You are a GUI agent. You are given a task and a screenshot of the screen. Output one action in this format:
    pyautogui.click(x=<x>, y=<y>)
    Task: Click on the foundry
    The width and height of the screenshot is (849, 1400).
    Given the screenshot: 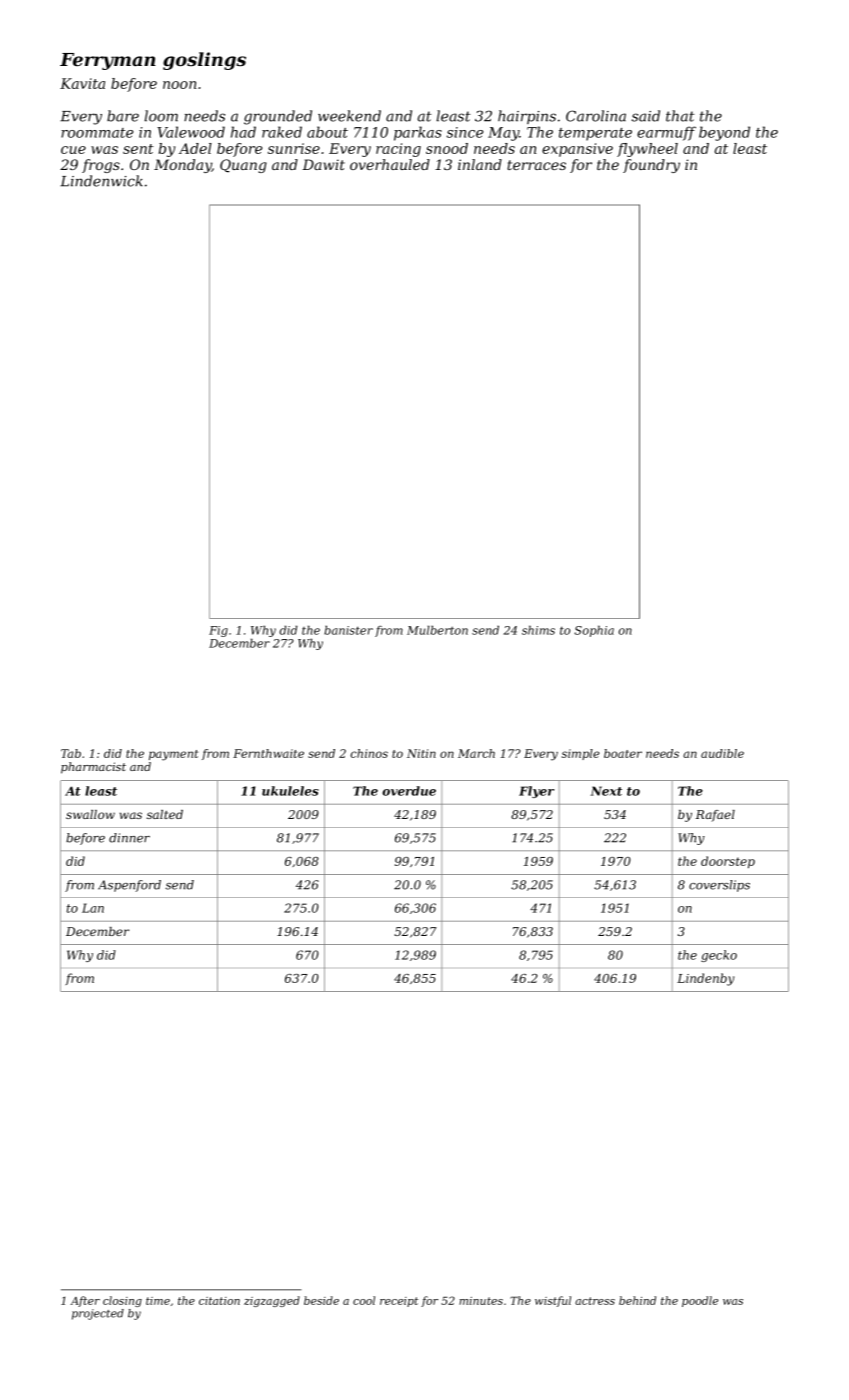 What is the action you would take?
    pyautogui.click(x=651, y=166)
